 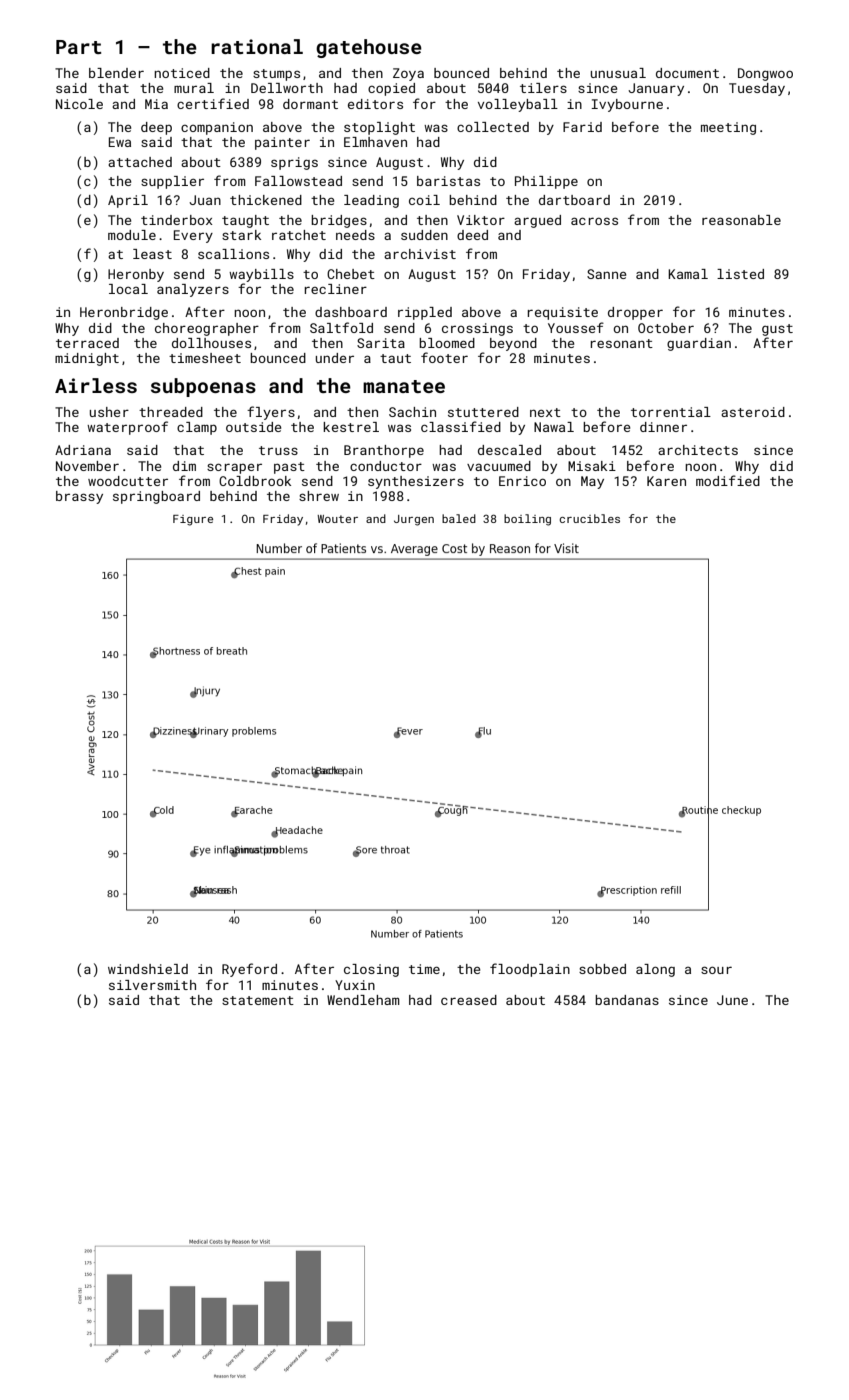 What do you see at coordinates (753, 412) in the screenshot?
I see `asteroid` at bounding box center [753, 412].
